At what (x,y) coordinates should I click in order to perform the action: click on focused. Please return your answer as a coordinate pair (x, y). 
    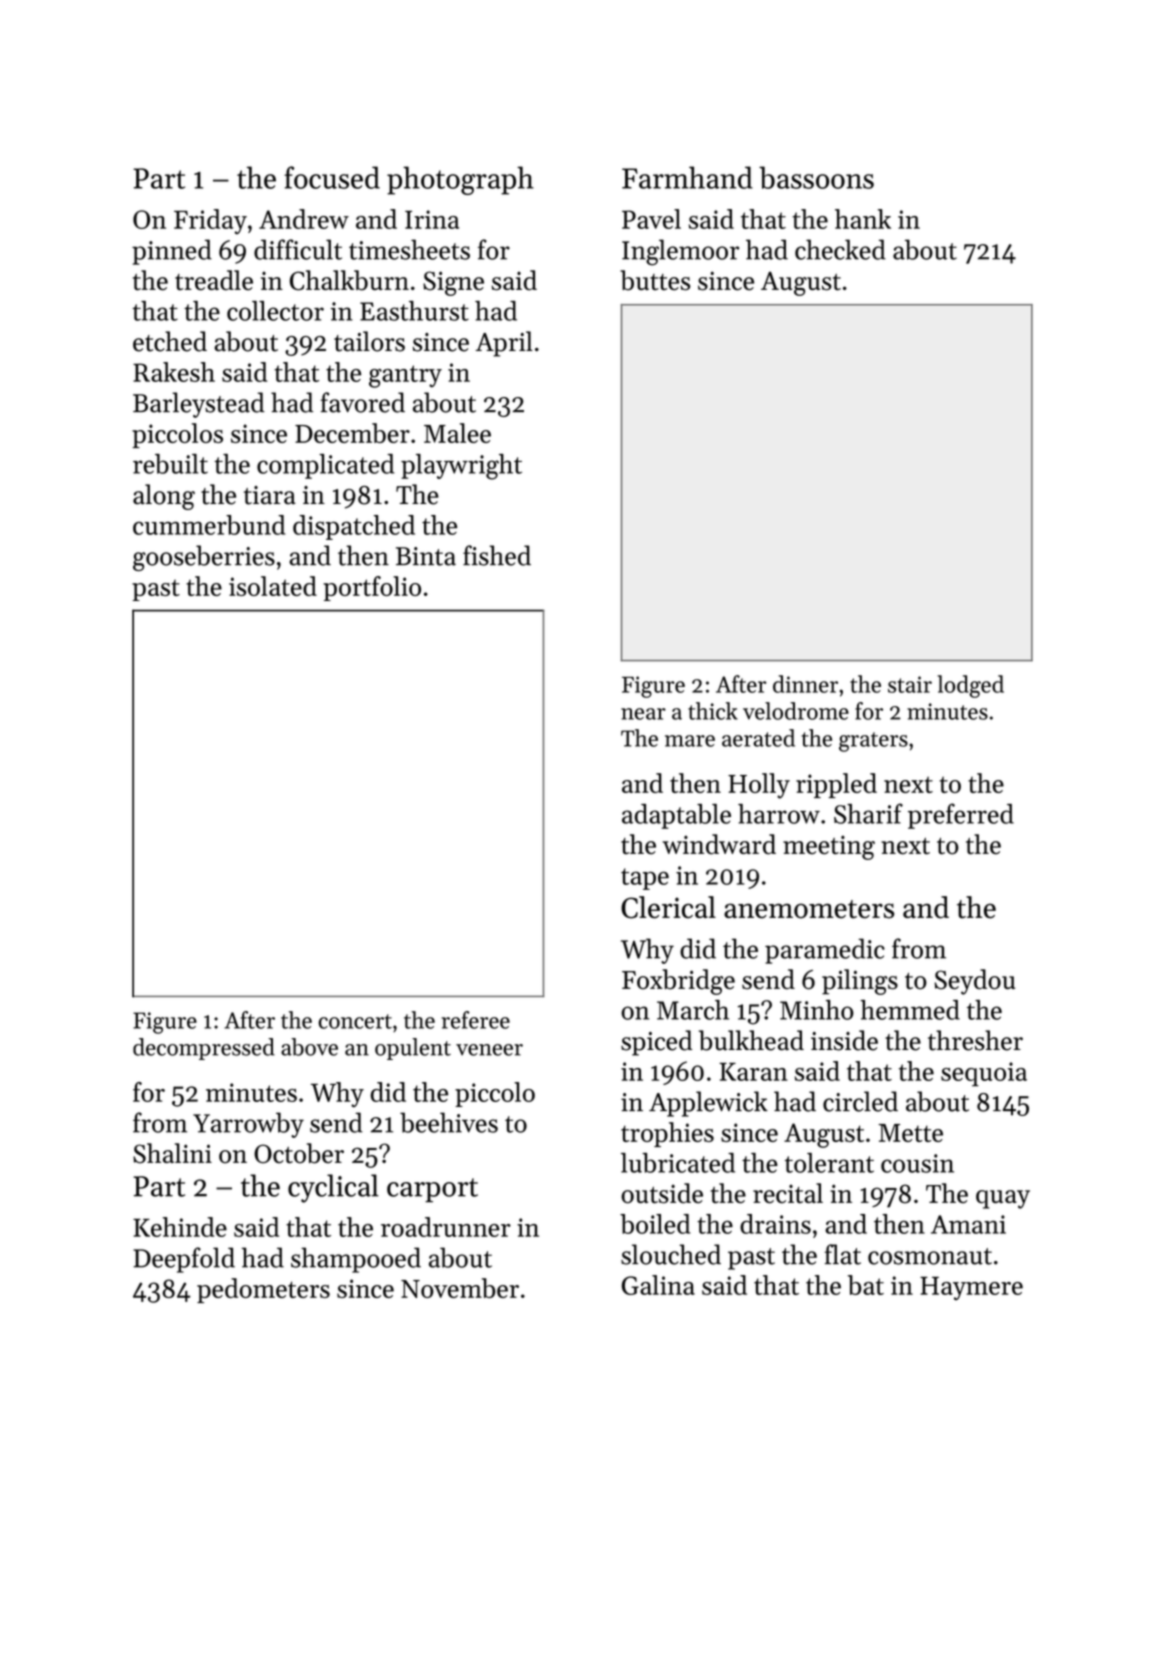
    Looking at the image, I should click on (332, 177).
